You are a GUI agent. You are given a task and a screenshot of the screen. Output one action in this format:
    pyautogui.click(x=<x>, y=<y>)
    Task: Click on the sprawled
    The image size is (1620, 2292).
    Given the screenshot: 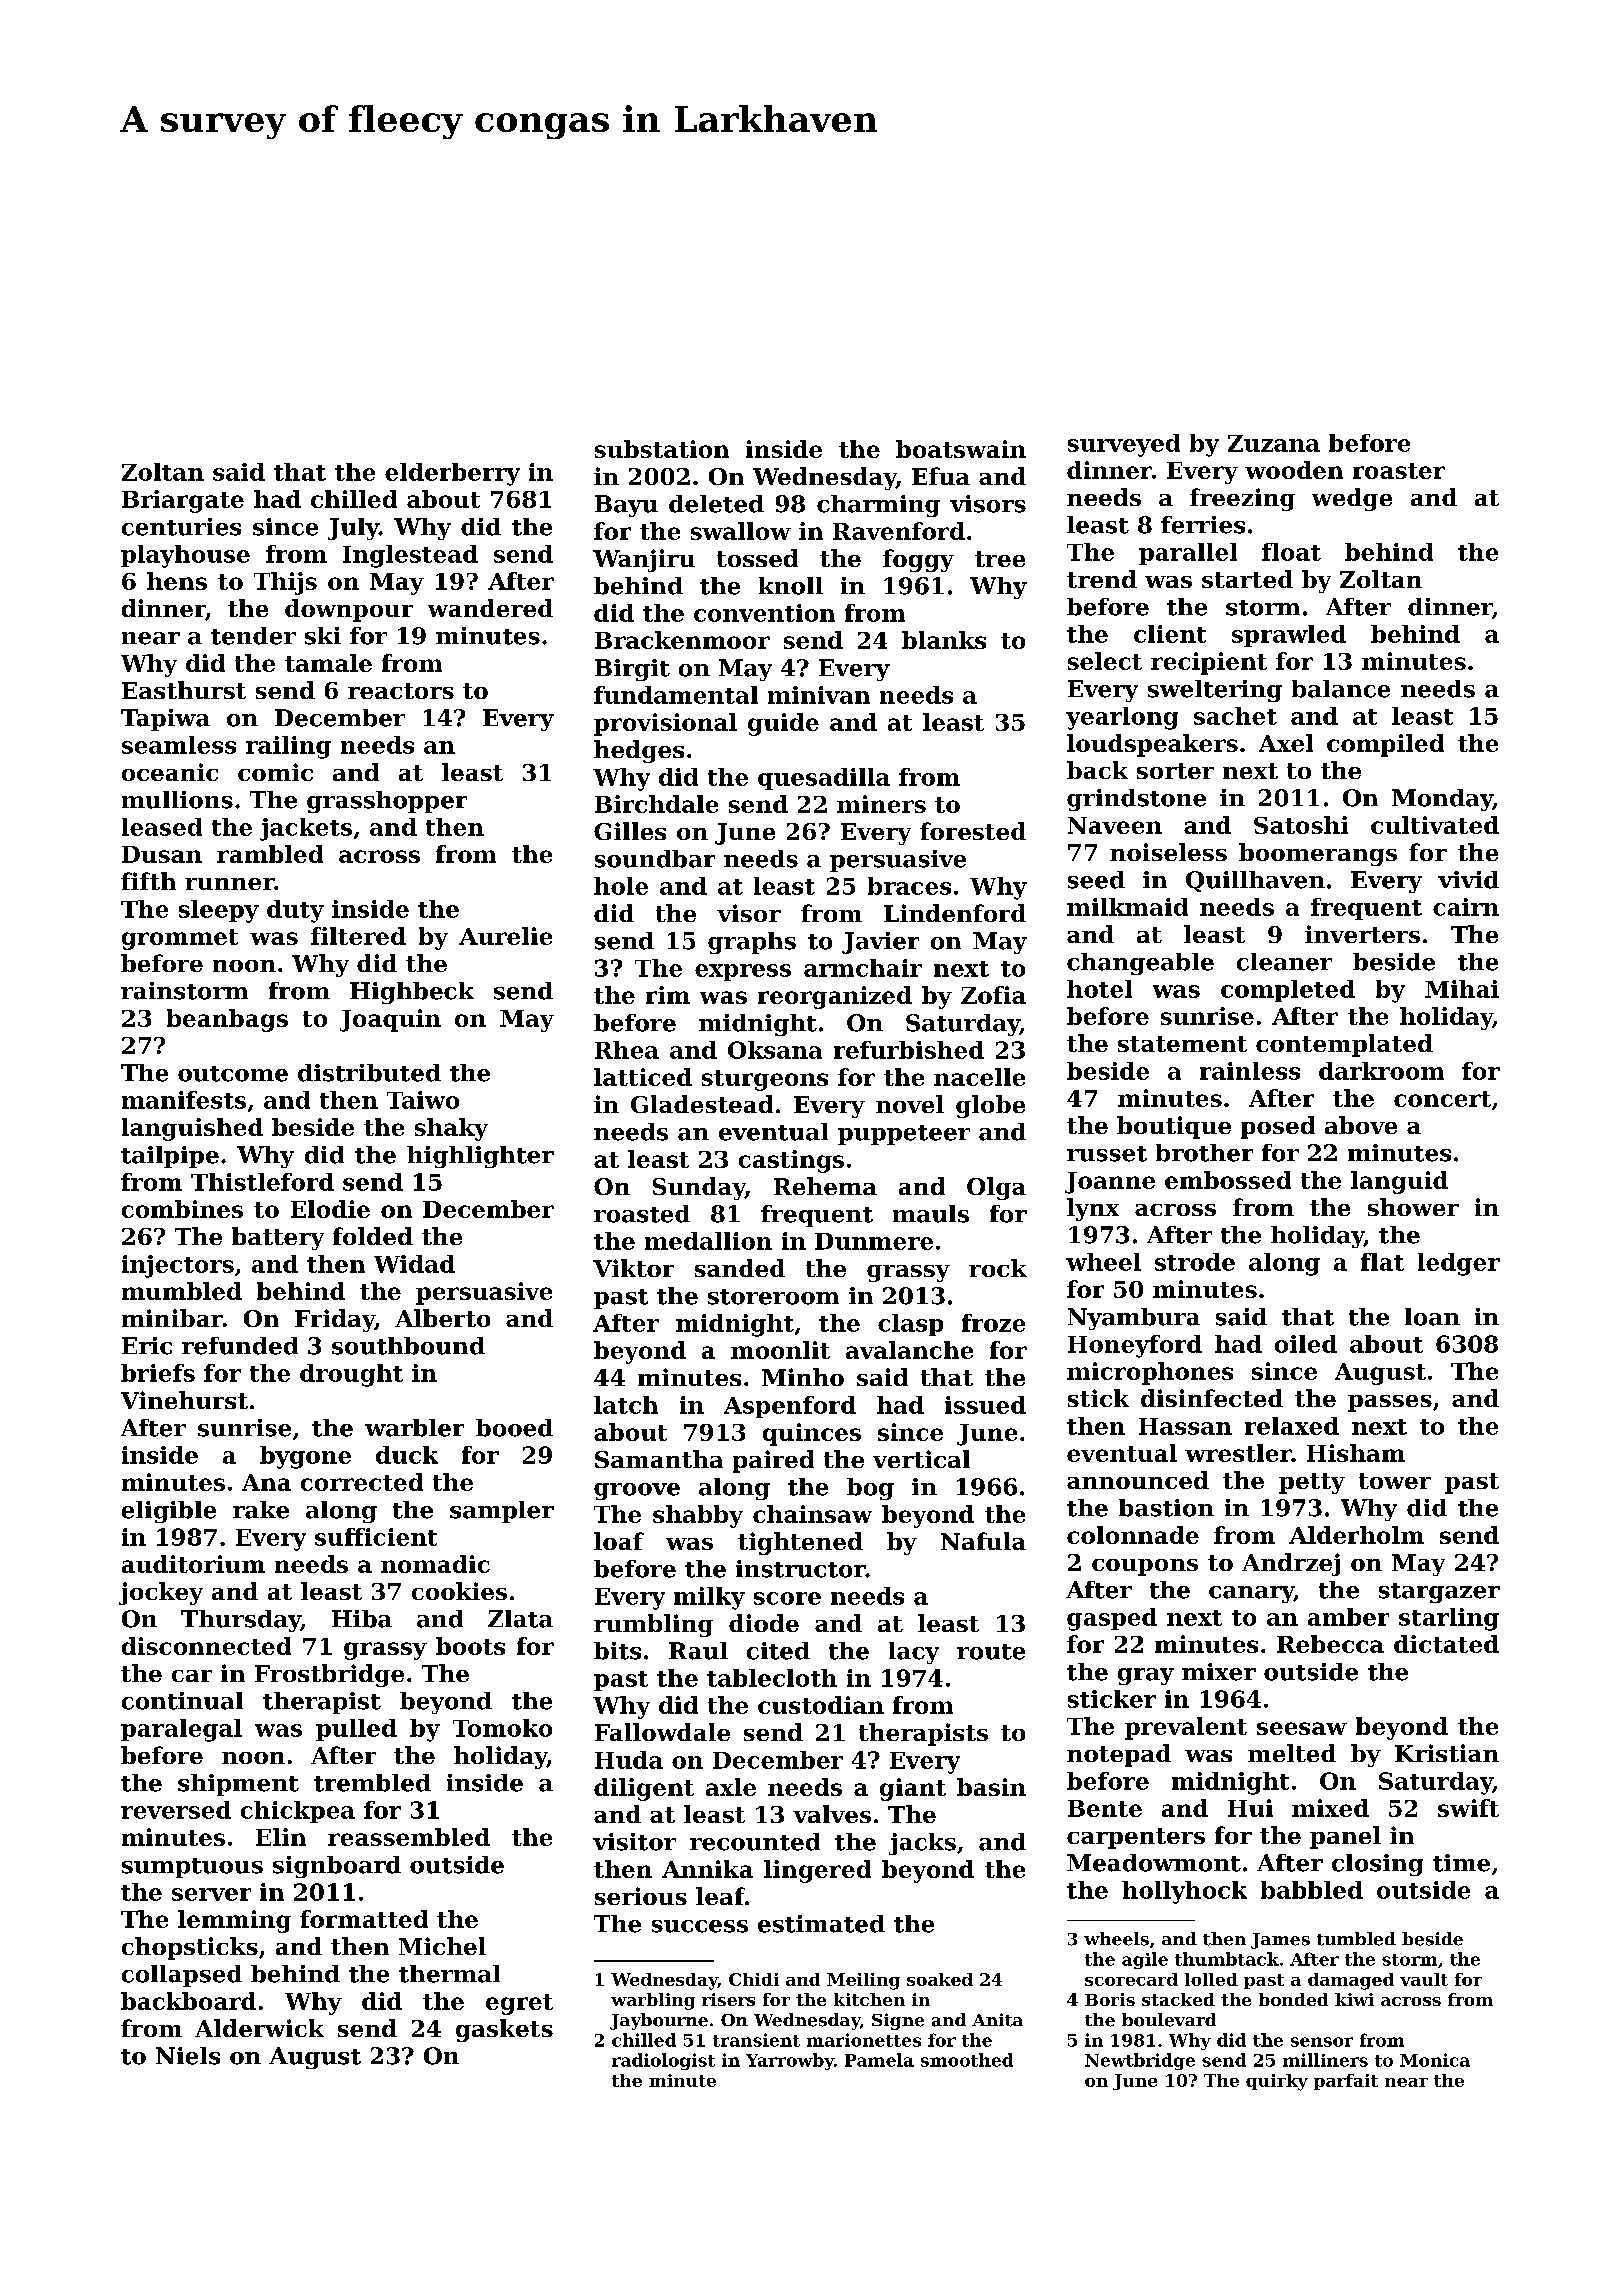 What is the action you would take?
    pyautogui.click(x=1289, y=636)
